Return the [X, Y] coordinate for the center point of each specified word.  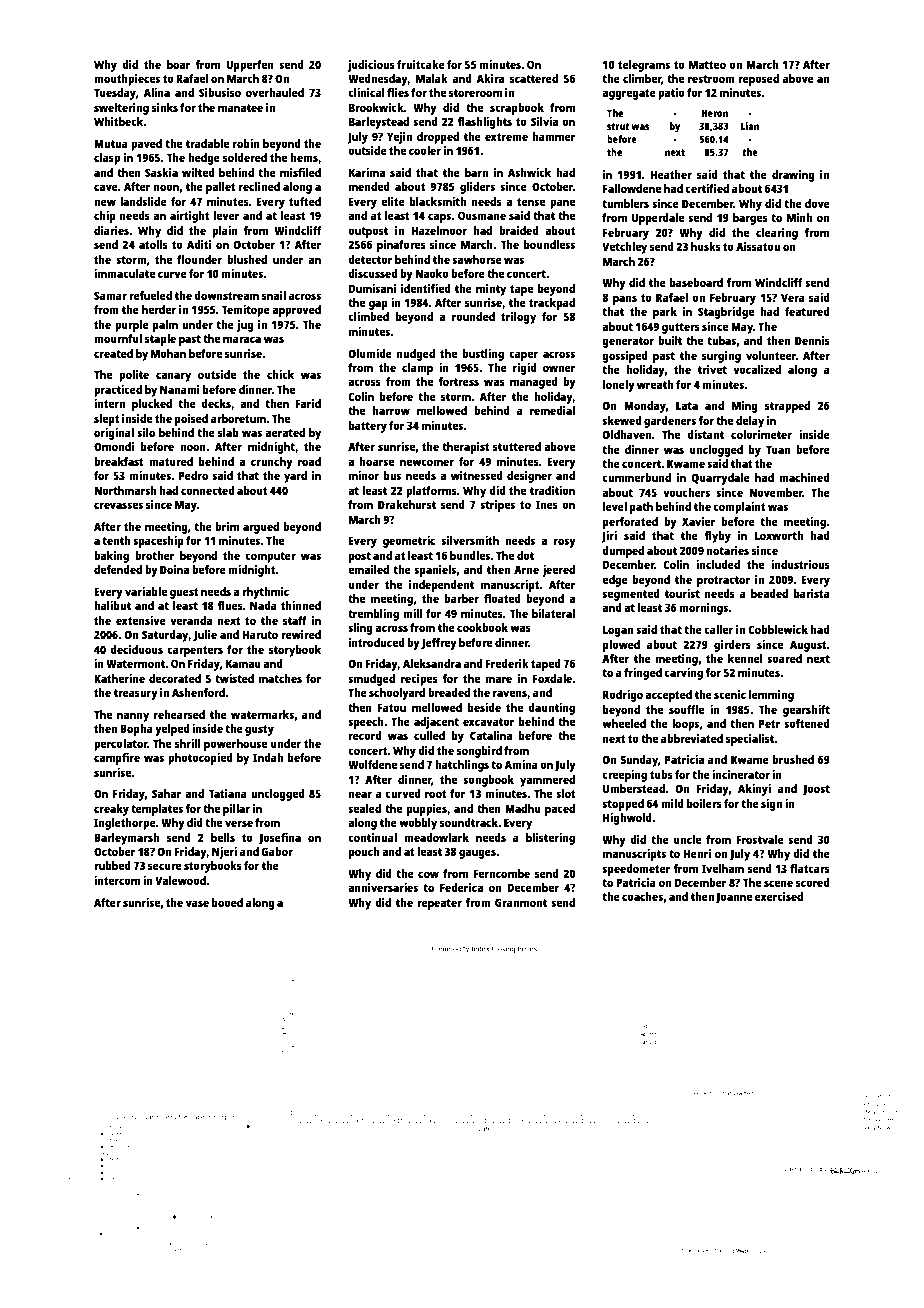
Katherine [119, 678]
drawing [793, 176]
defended [118, 569]
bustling [483, 355]
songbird [479, 752]
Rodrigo [623, 696]
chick [280, 374]
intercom [117, 880]
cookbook [482, 627]
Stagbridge [726, 313]
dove [817, 203]
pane [562, 204]
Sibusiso [220, 92]
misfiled [300, 172]
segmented [631, 595]
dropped [438, 138]
